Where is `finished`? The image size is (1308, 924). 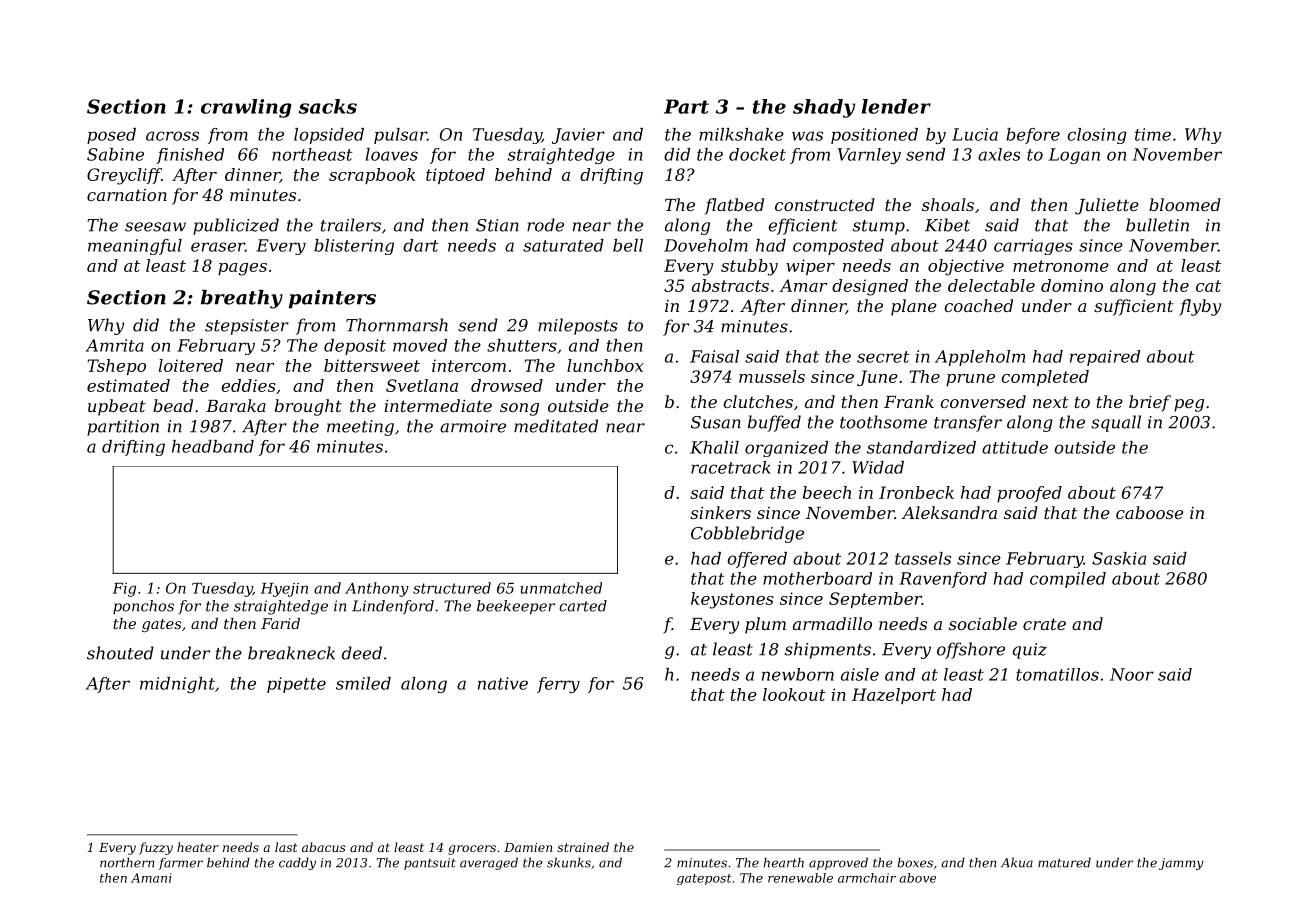 finished is located at coordinates (190, 156).
